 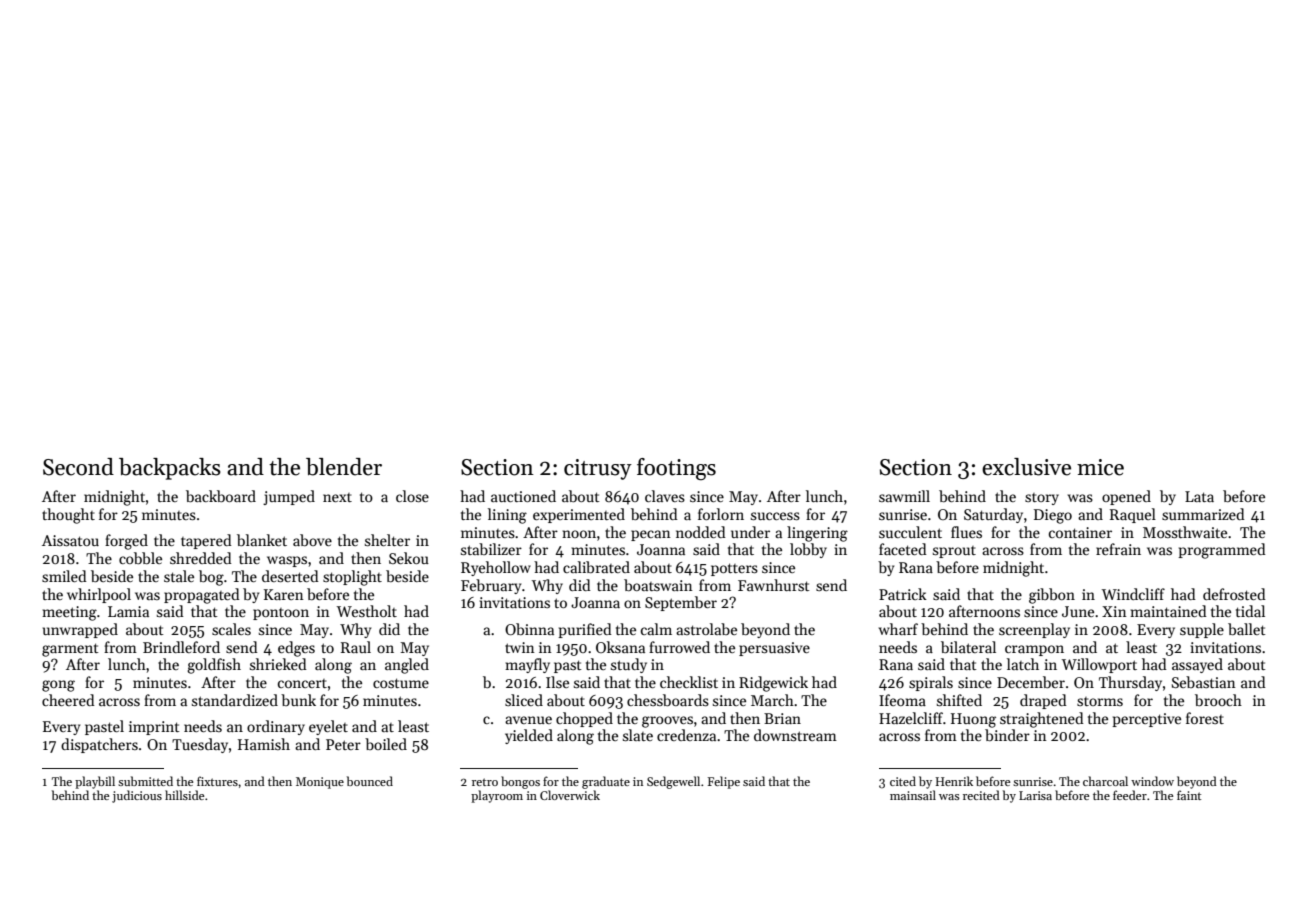 What do you see at coordinates (1042, 720) in the image?
I see `straightened` at bounding box center [1042, 720].
